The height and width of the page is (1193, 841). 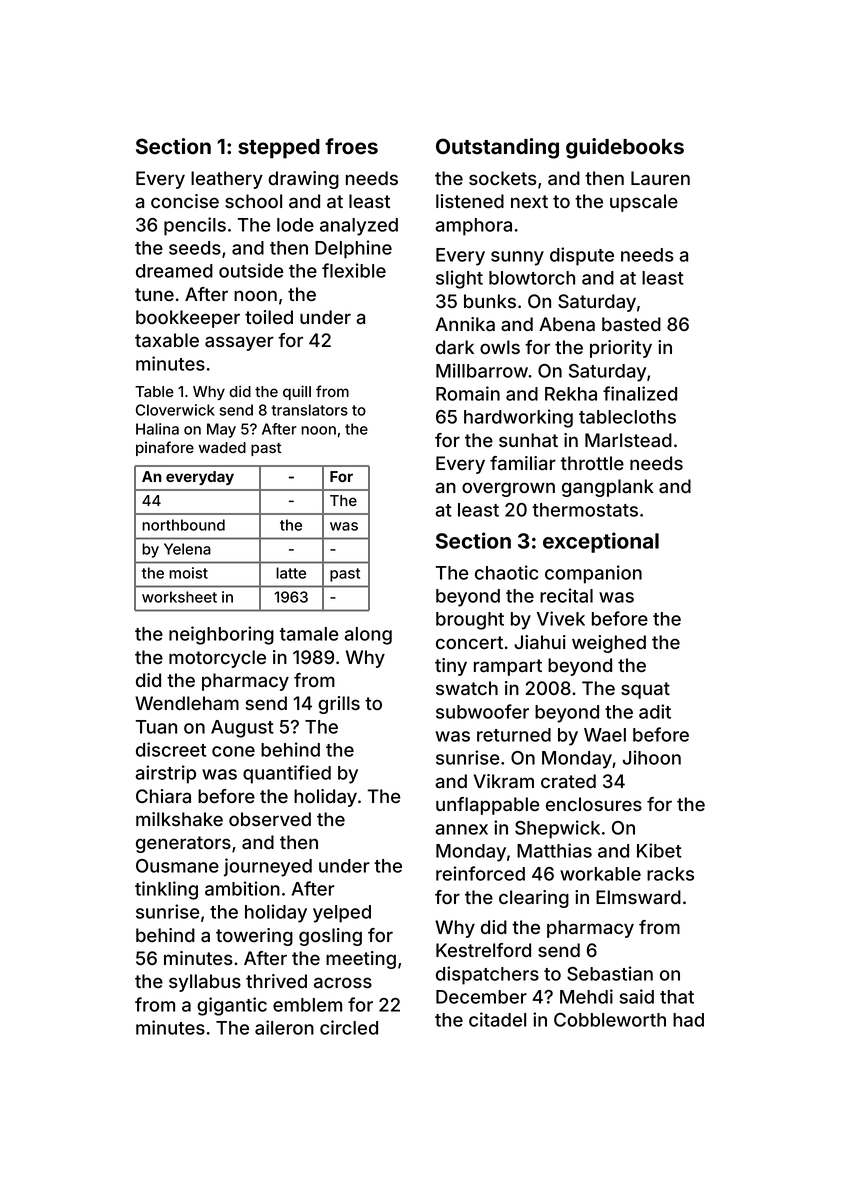 I want to click on Elmsward, so click(x=638, y=897).
